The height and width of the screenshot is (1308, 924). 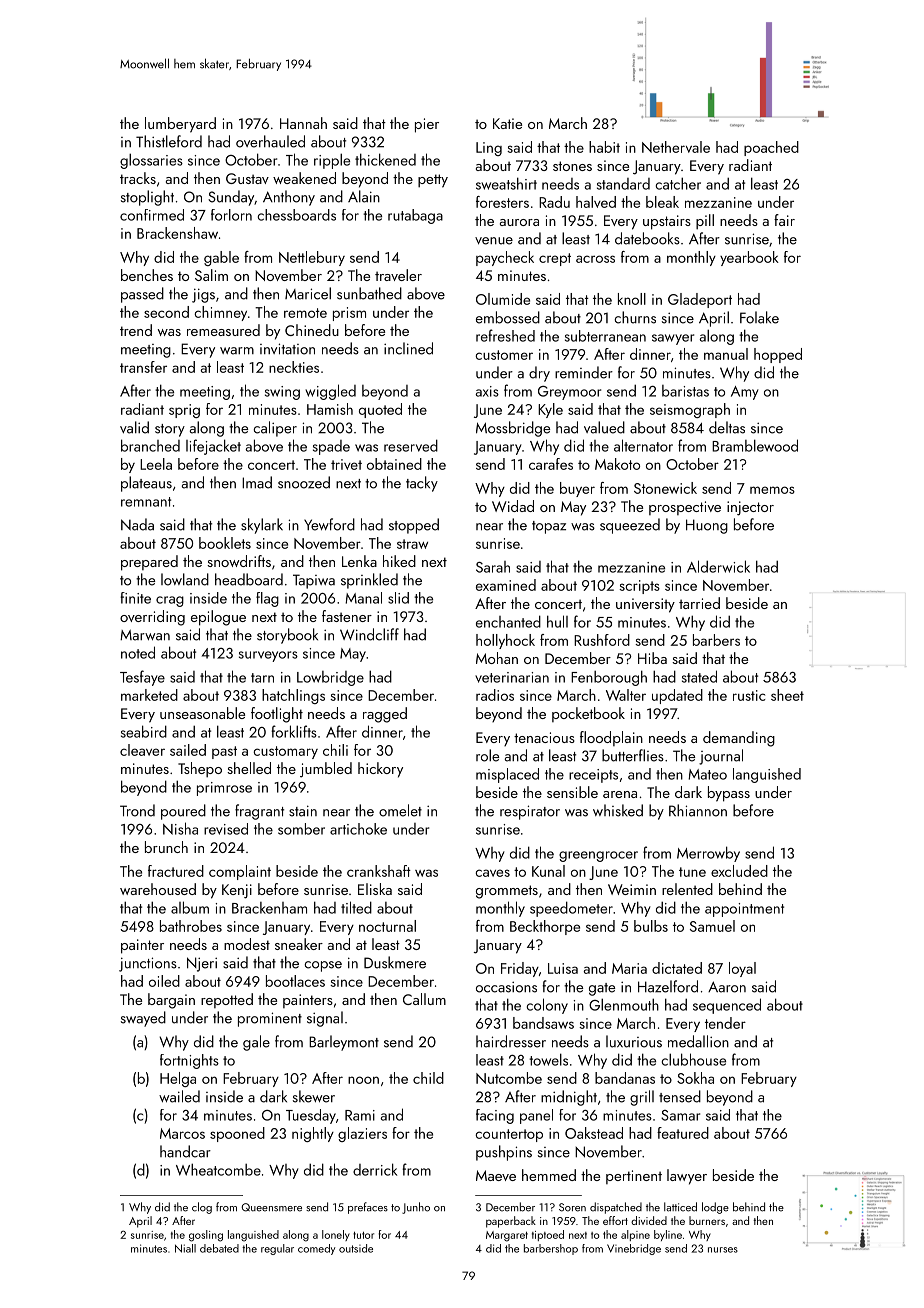 I want to click on flag, so click(x=267, y=599).
